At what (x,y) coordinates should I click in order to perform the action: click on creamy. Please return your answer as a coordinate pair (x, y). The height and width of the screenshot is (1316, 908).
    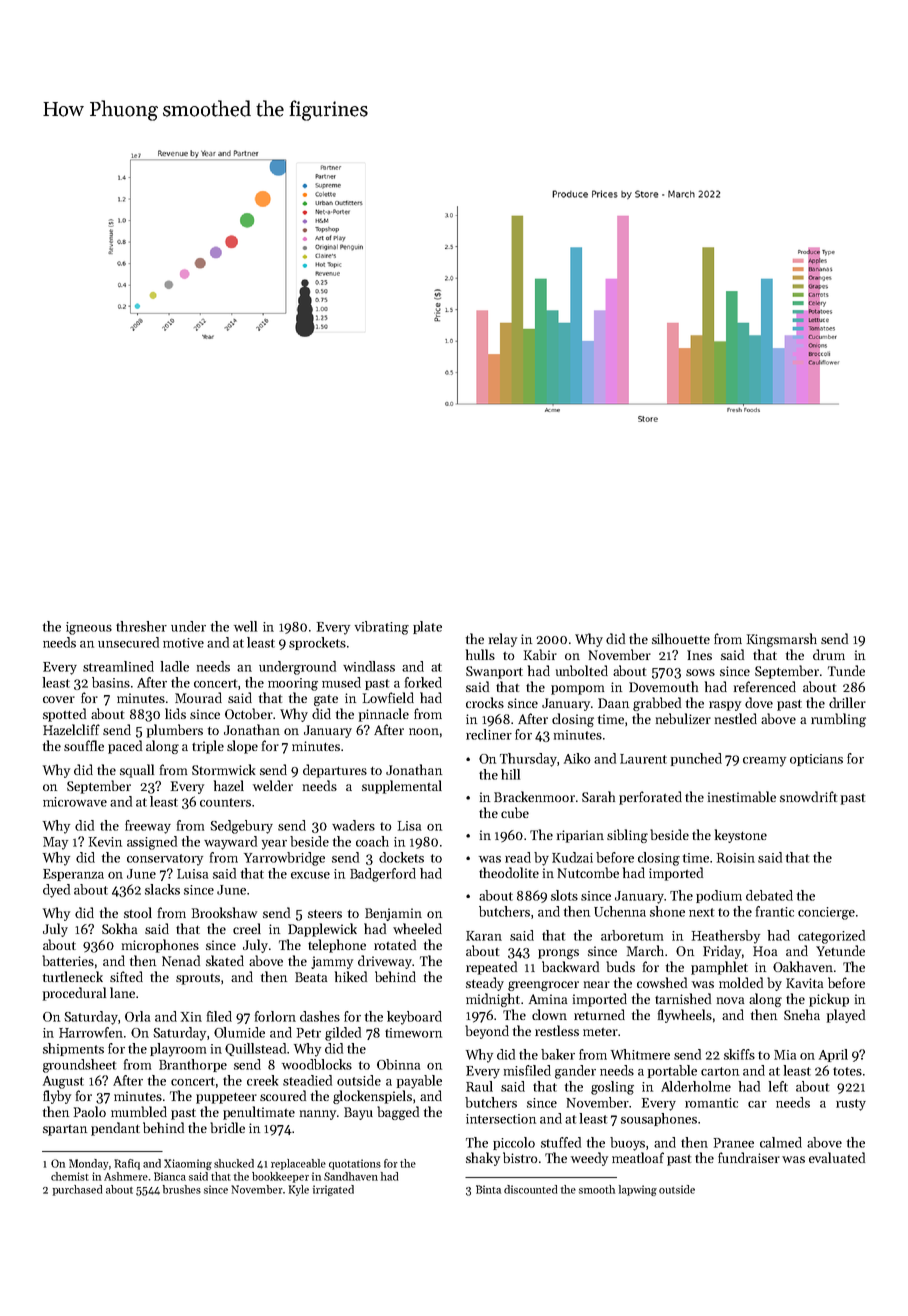
    Looking at the image, I should click on (764, 762).
